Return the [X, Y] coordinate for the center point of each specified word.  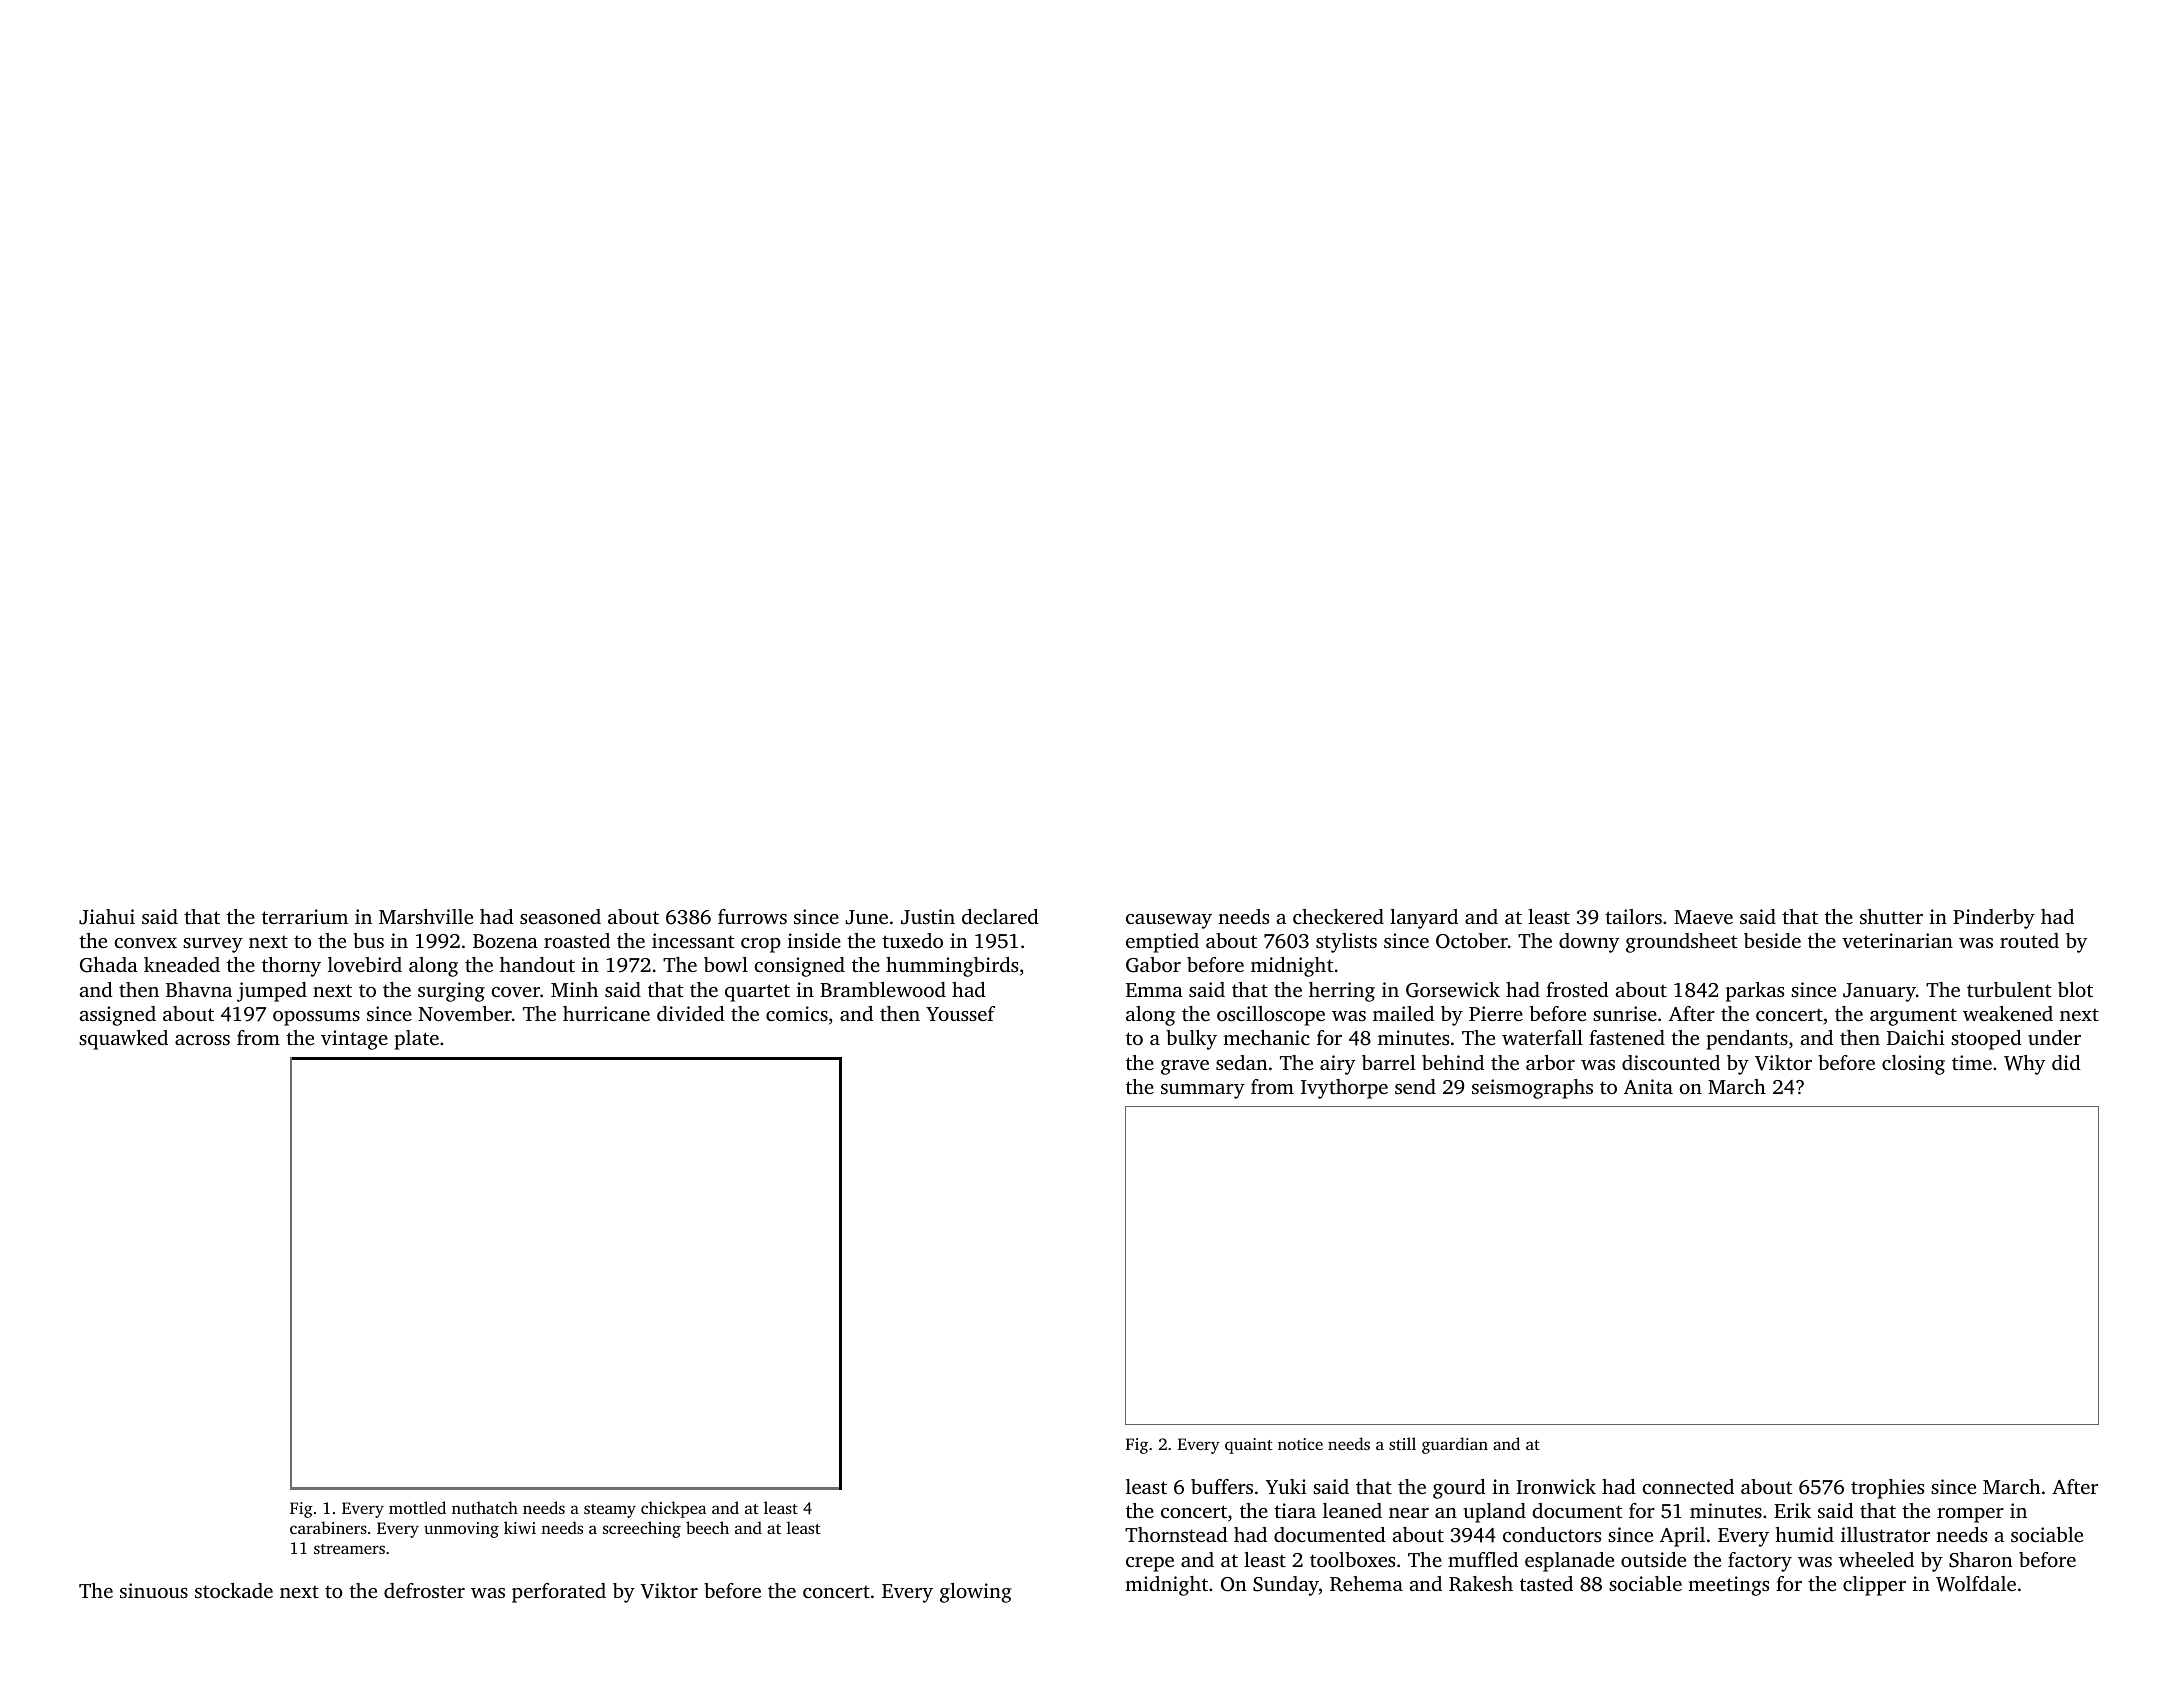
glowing [976, 1593]
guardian [1455, 1445]
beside [1772, 940]
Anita [1648, 1086]
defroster [424, 1590]
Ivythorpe [1344, 1089]
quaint [1249, 1446]
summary [1203, 1091]
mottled [417, 1507]
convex [145, 943]
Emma [1154, 990]
